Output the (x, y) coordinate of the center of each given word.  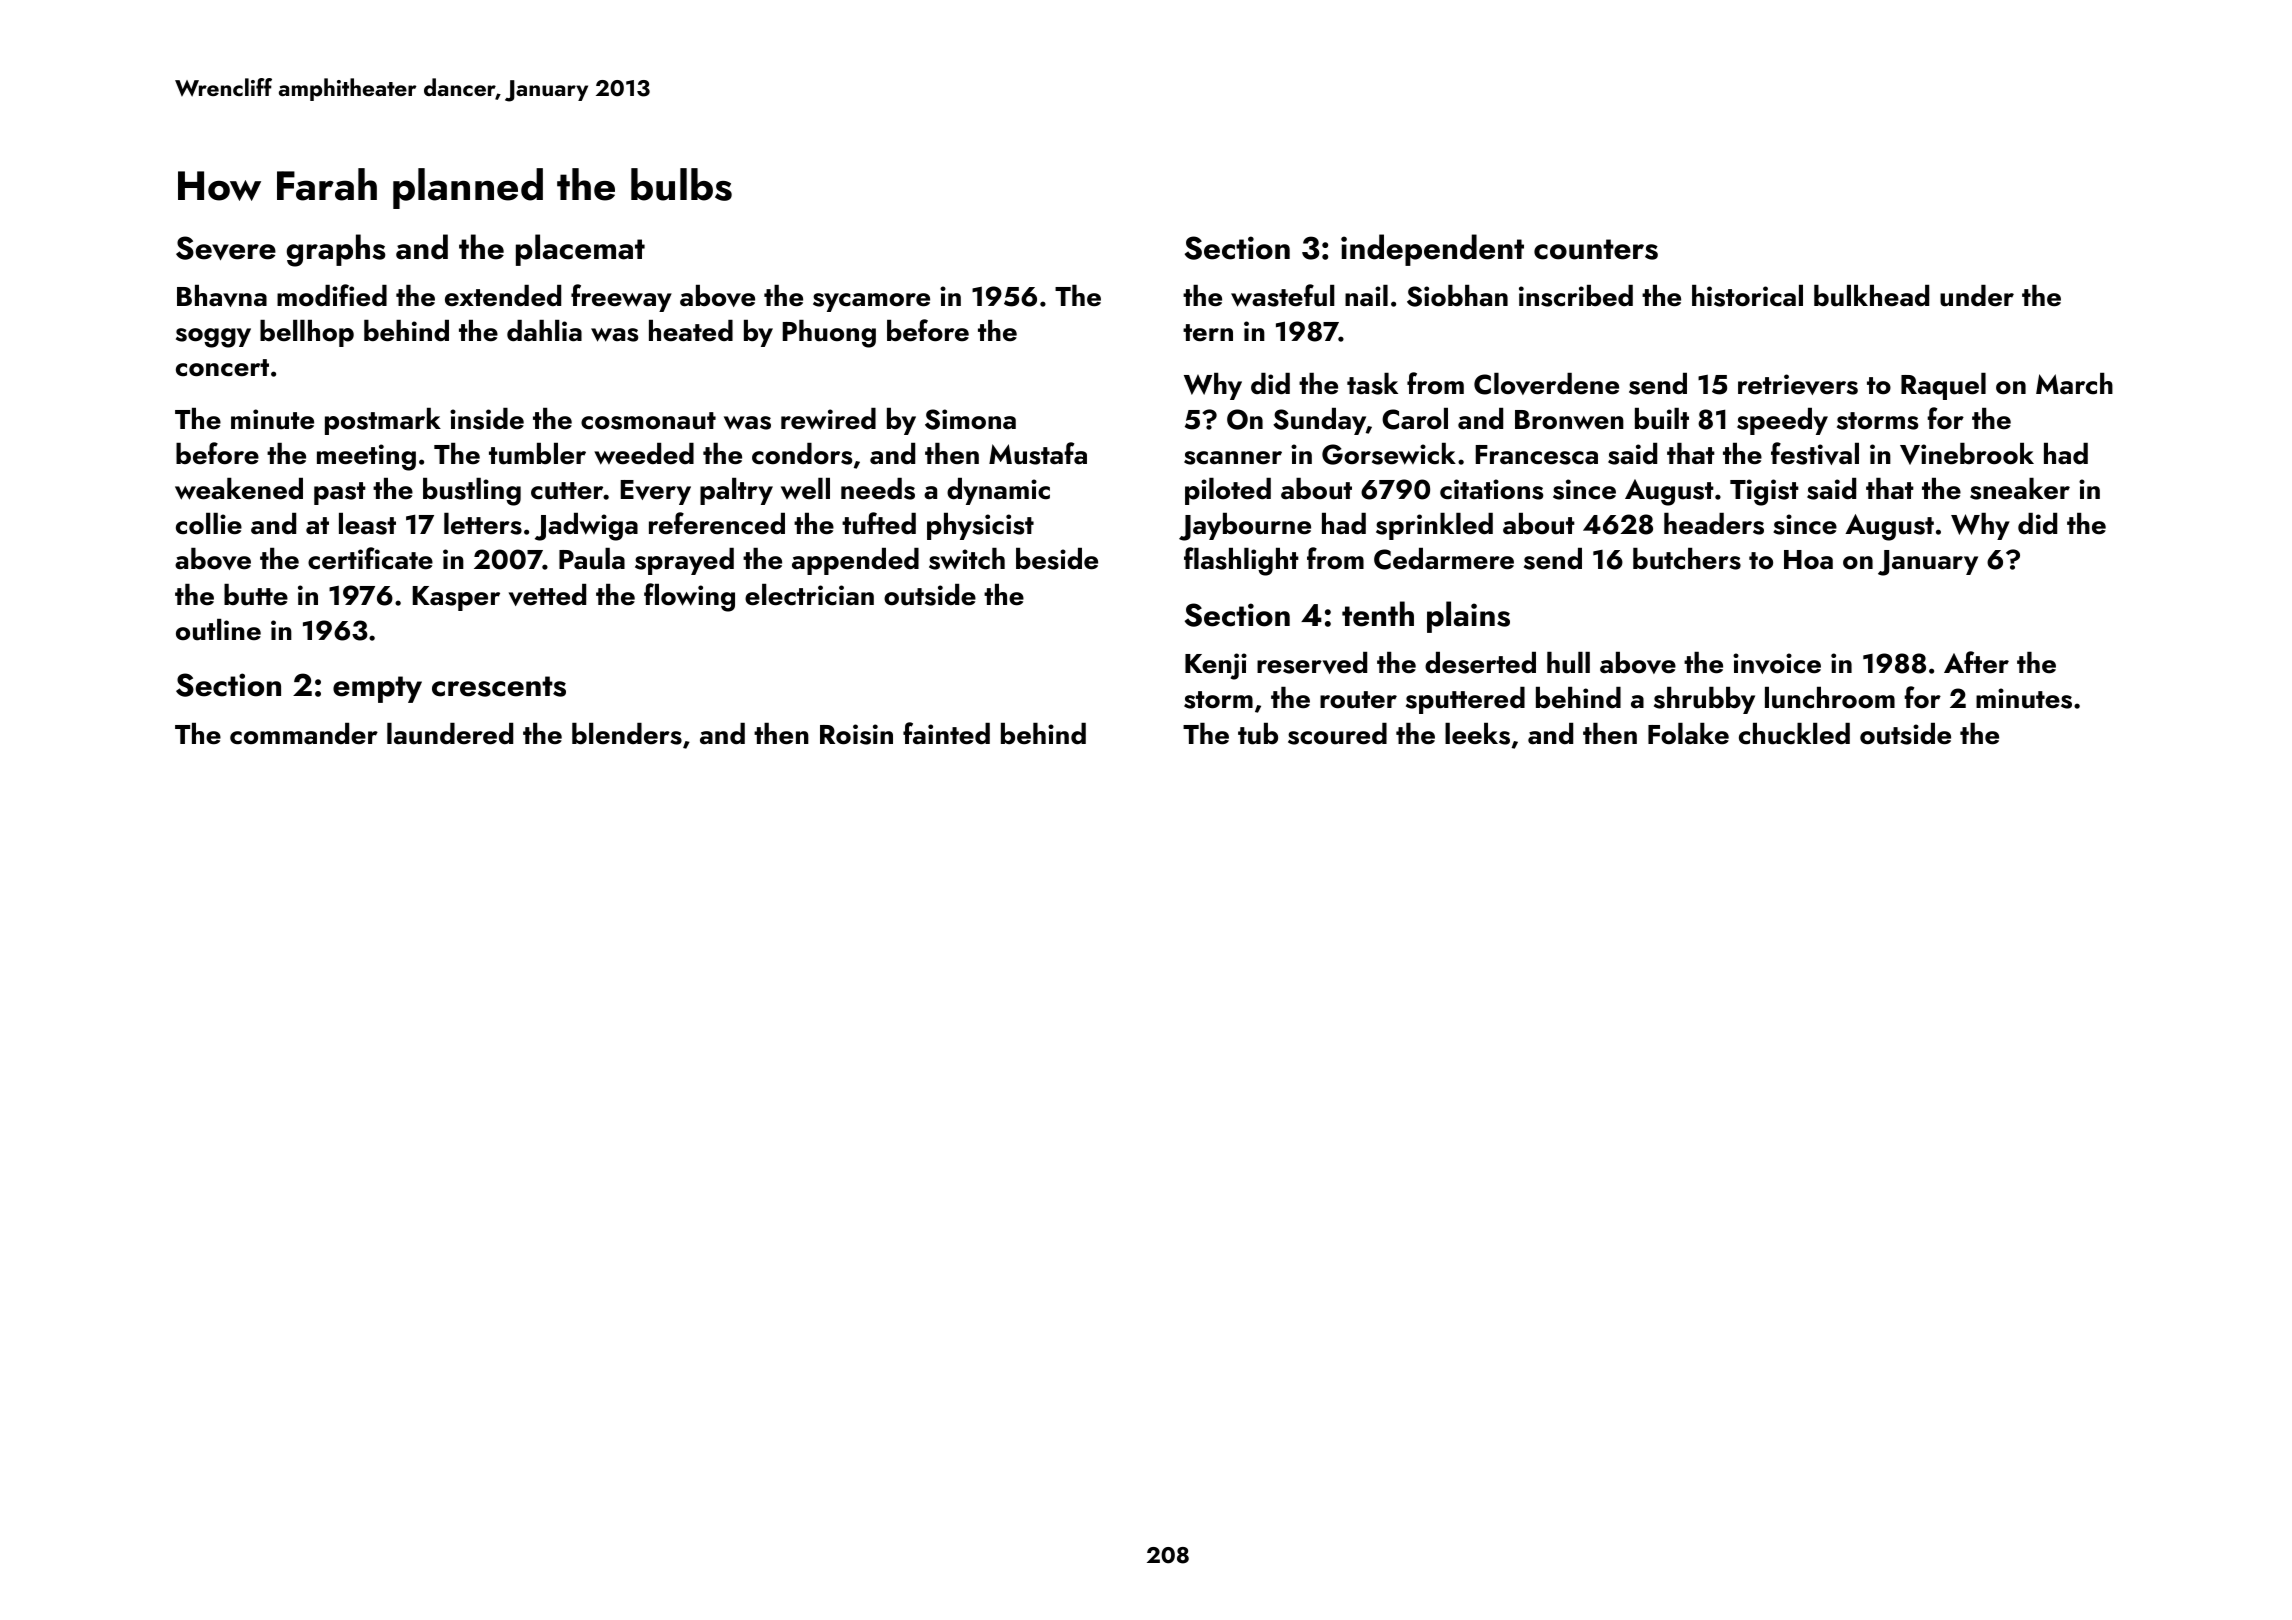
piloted (1228, 491)
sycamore (871, 302)
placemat (580, 250)
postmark (383, 421)
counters (1596, 249)
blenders (627, 734)
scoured (1337, 734)
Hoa (1808, 560)
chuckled (1794, 734)
